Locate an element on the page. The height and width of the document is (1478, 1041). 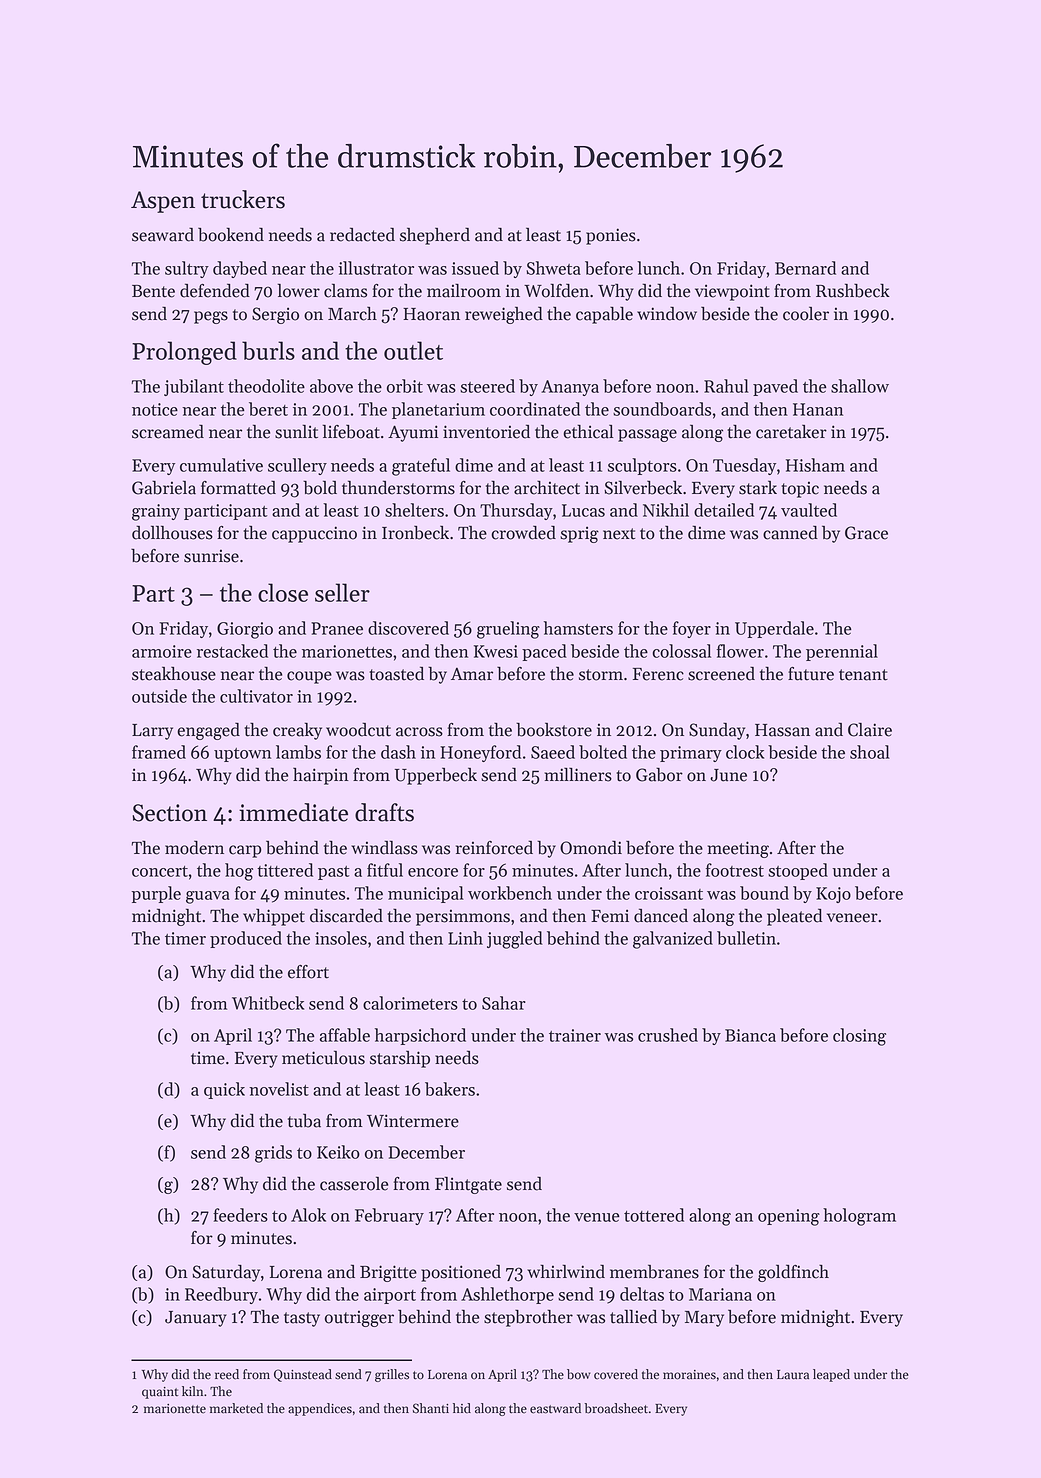
crushed is located at coordinates (668, 1035).
